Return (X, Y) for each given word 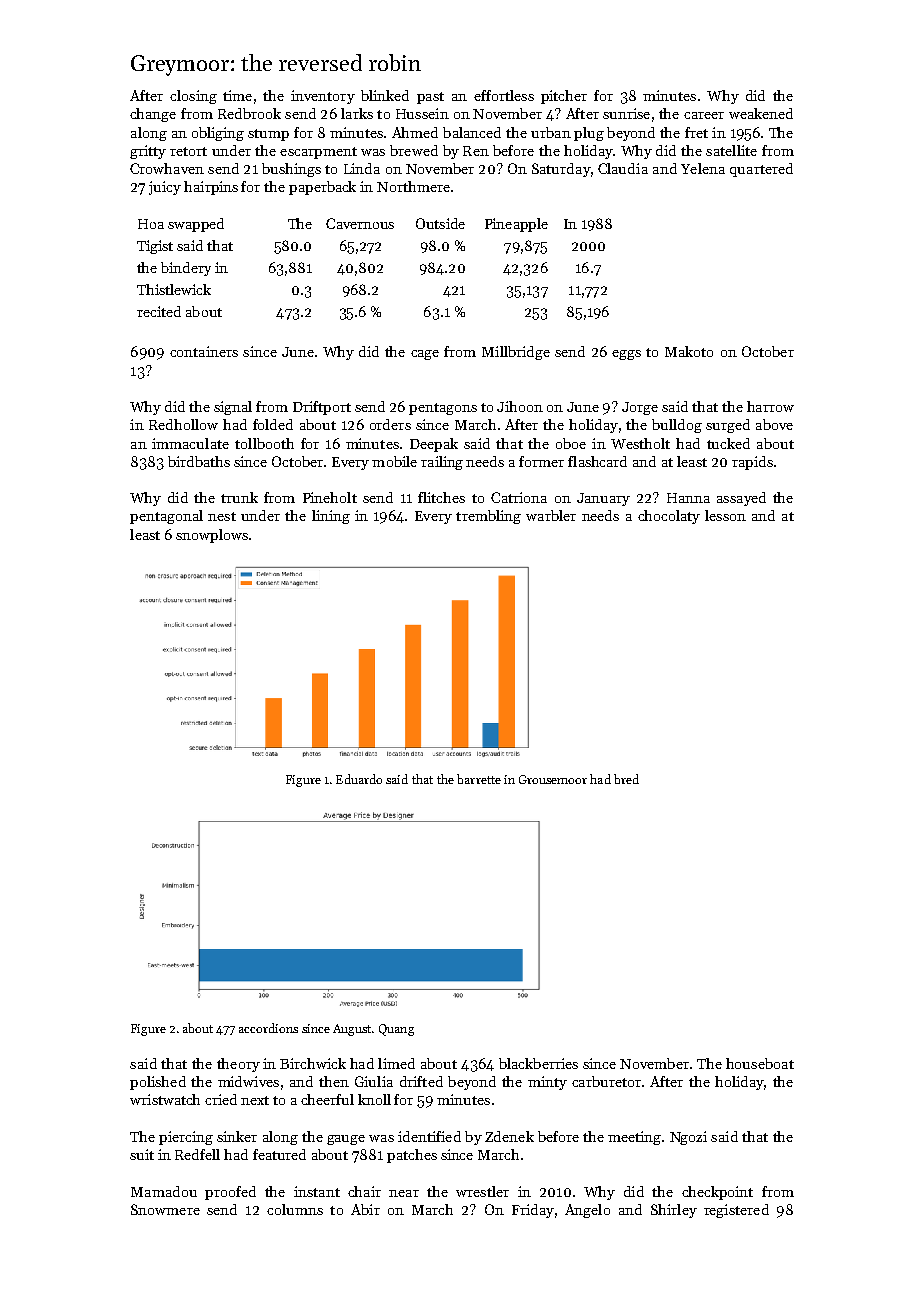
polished (158, 1083)
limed (396, 1063)
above (774, 424)
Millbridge (516, 353)
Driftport (322, 408)
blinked (385, 95)
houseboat (760, 1063)
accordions (268, 1028)
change (153, 115)
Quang (396, 1030)
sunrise (626, 113)
